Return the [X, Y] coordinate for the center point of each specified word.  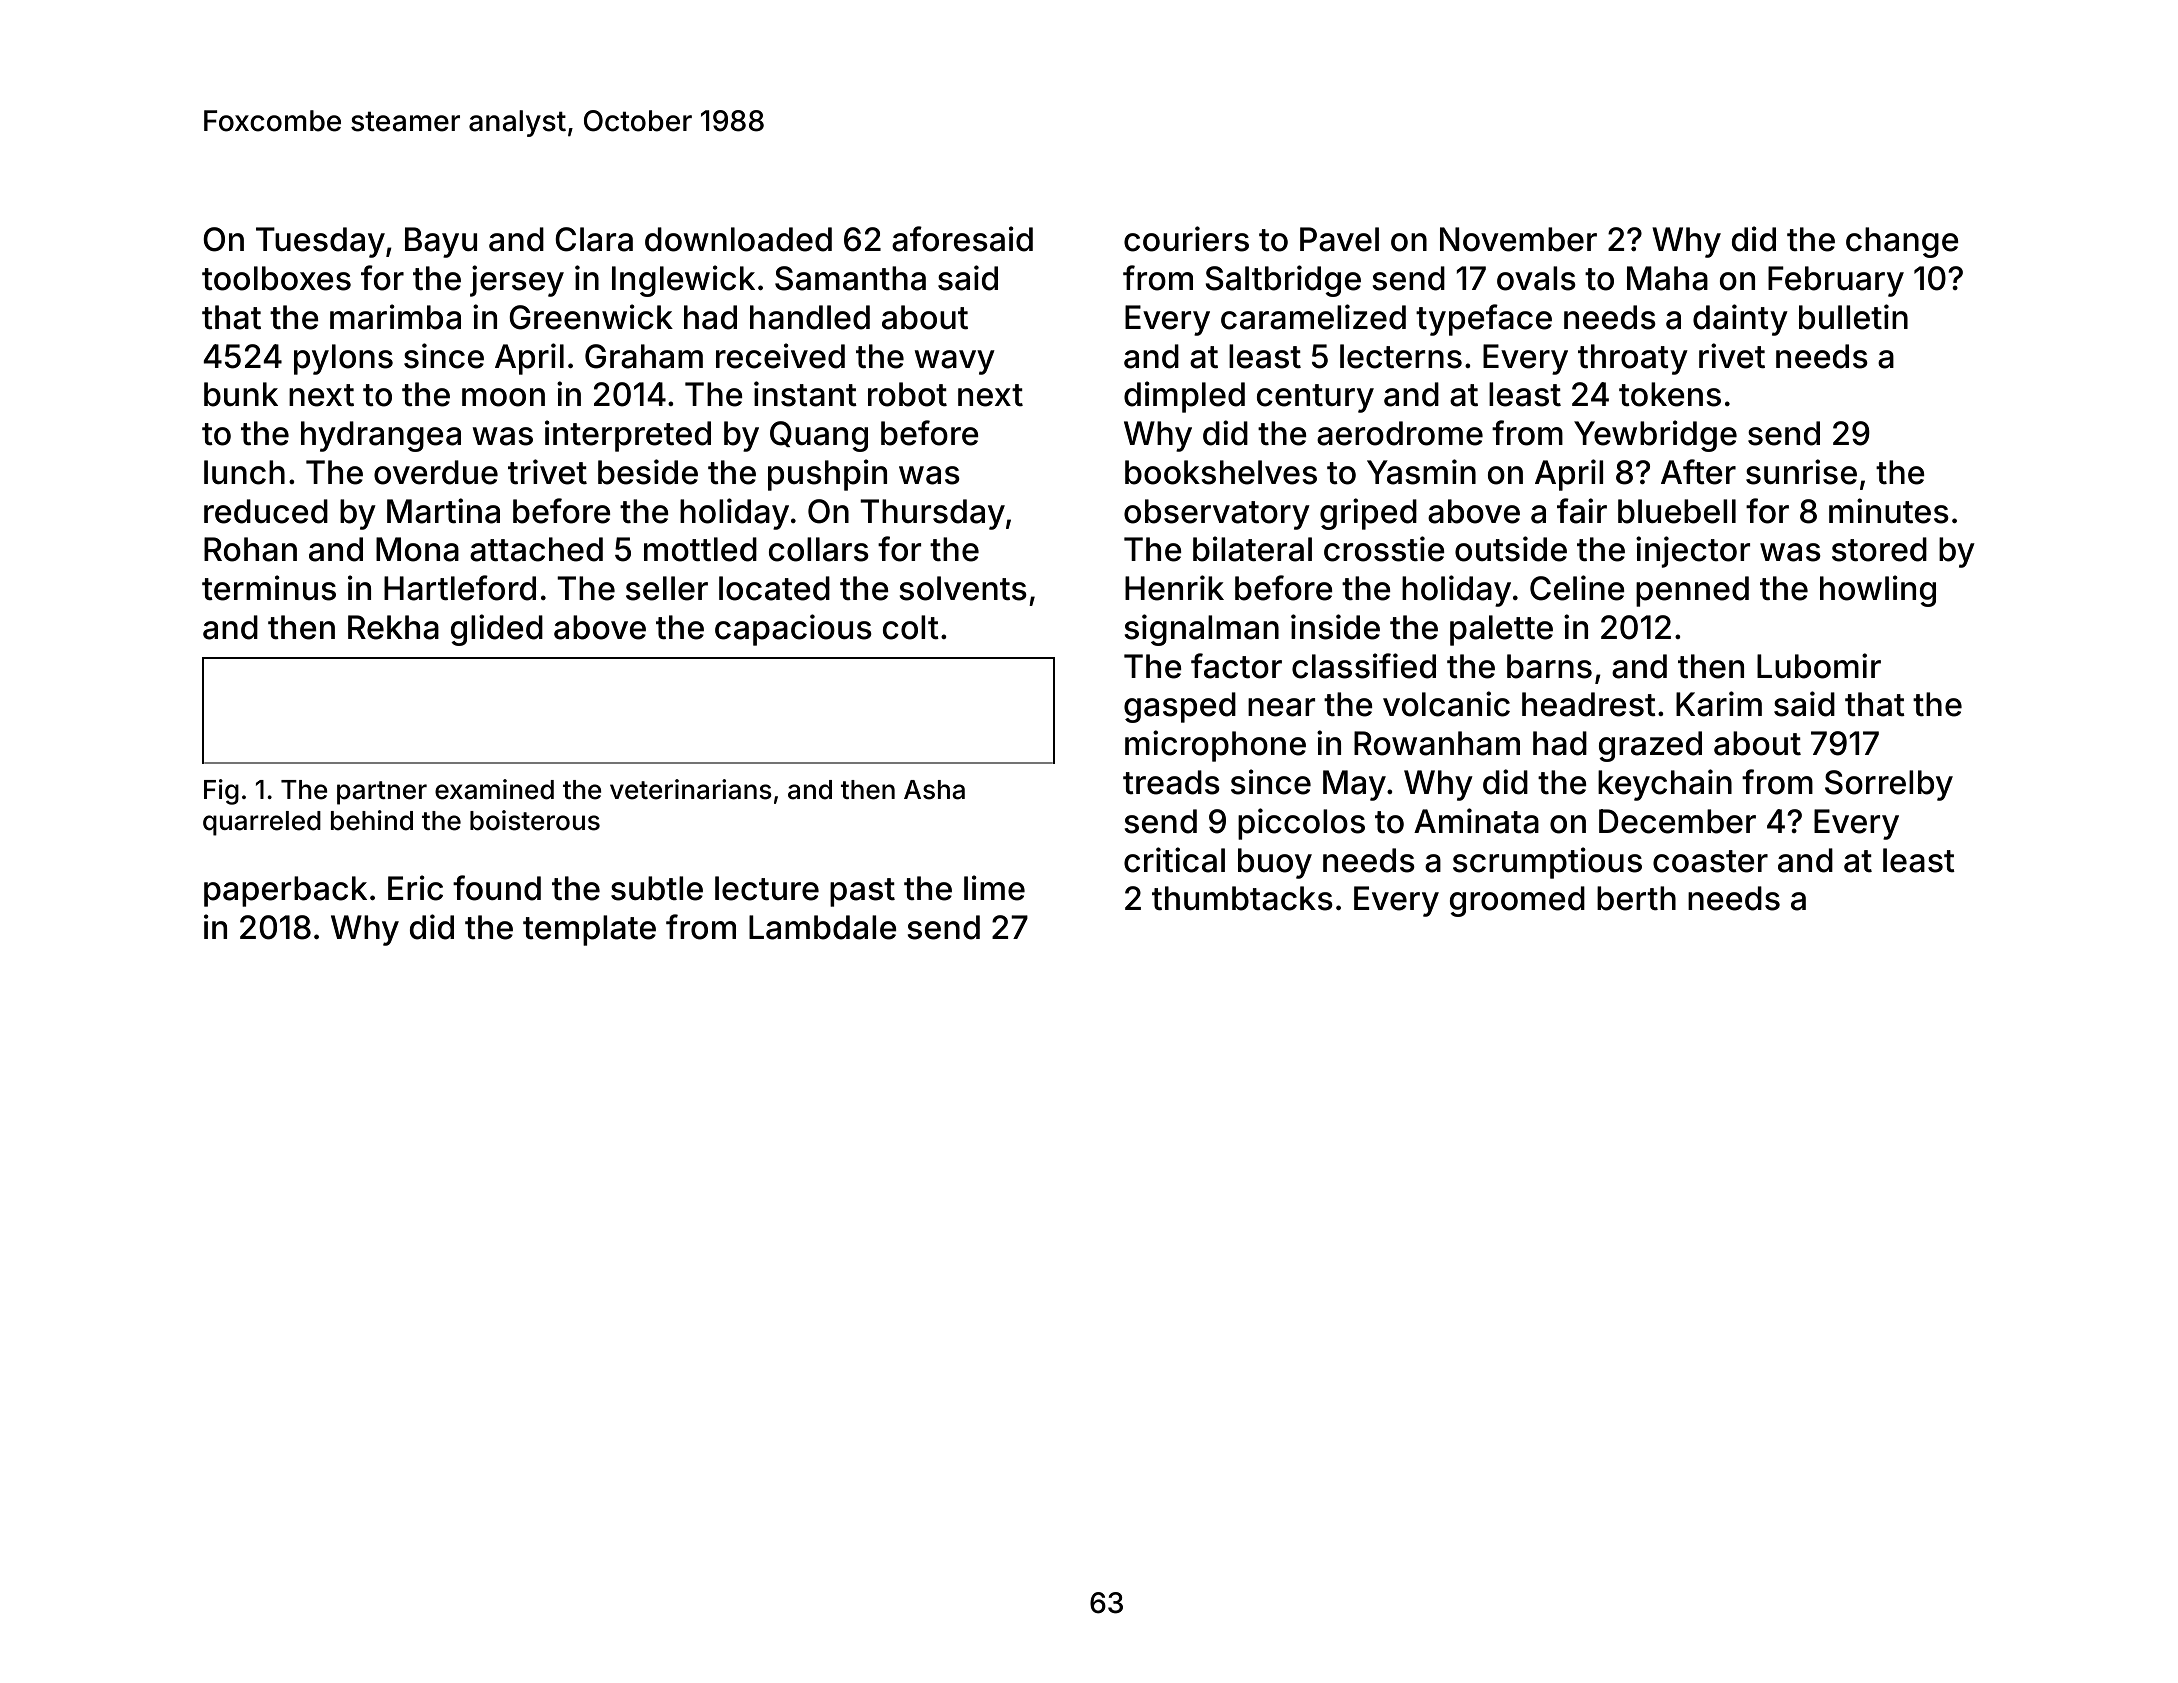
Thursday [932, 514]
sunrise [1801, 472]
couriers [1186, 239]
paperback [285, 891]
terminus [269, 588]
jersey [517, 281]
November [1518, 239]
